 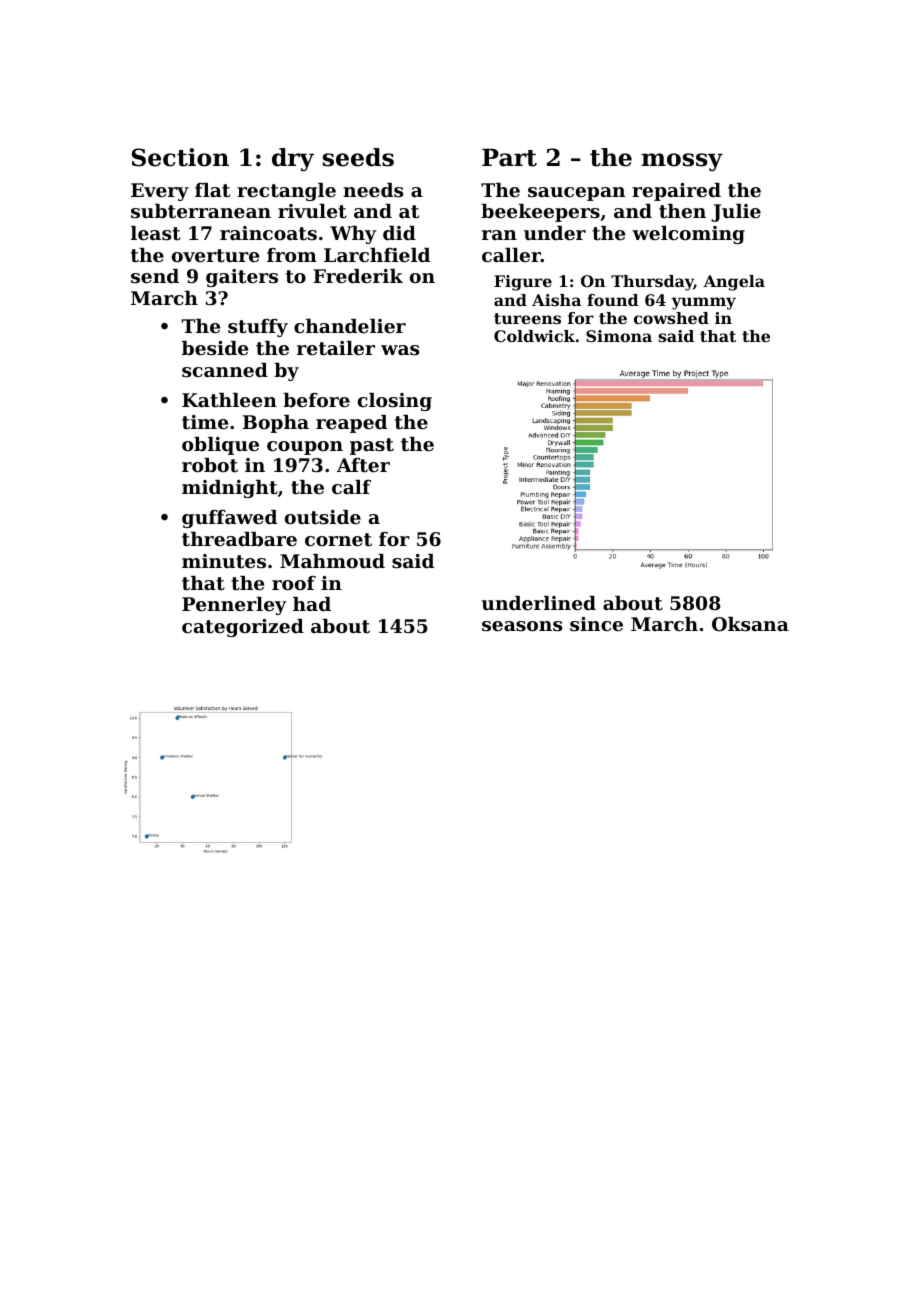 I want to click on Pennerley, so click(x=234, y=606).
